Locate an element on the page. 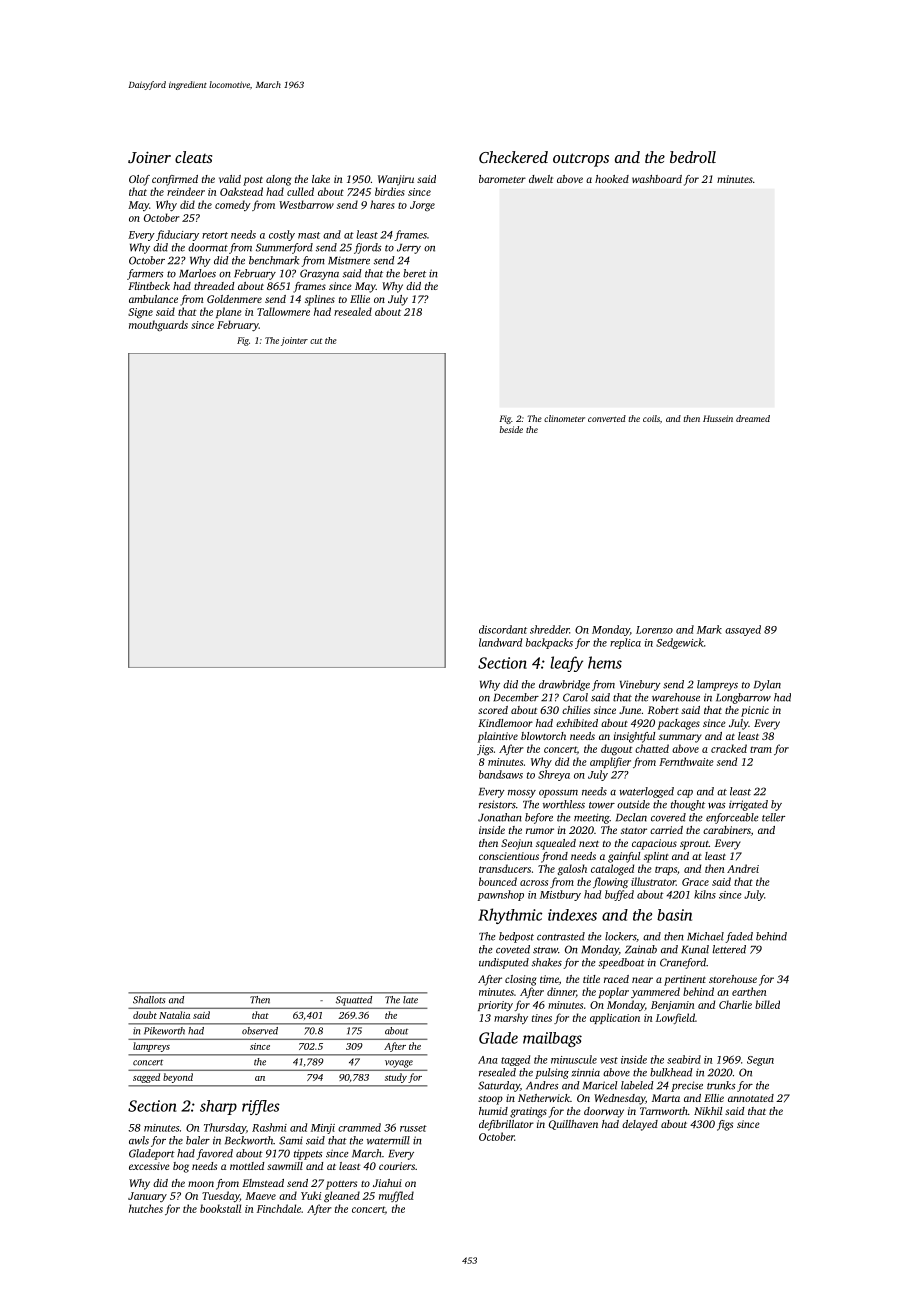  beside is located at coordinates (511, 429).
